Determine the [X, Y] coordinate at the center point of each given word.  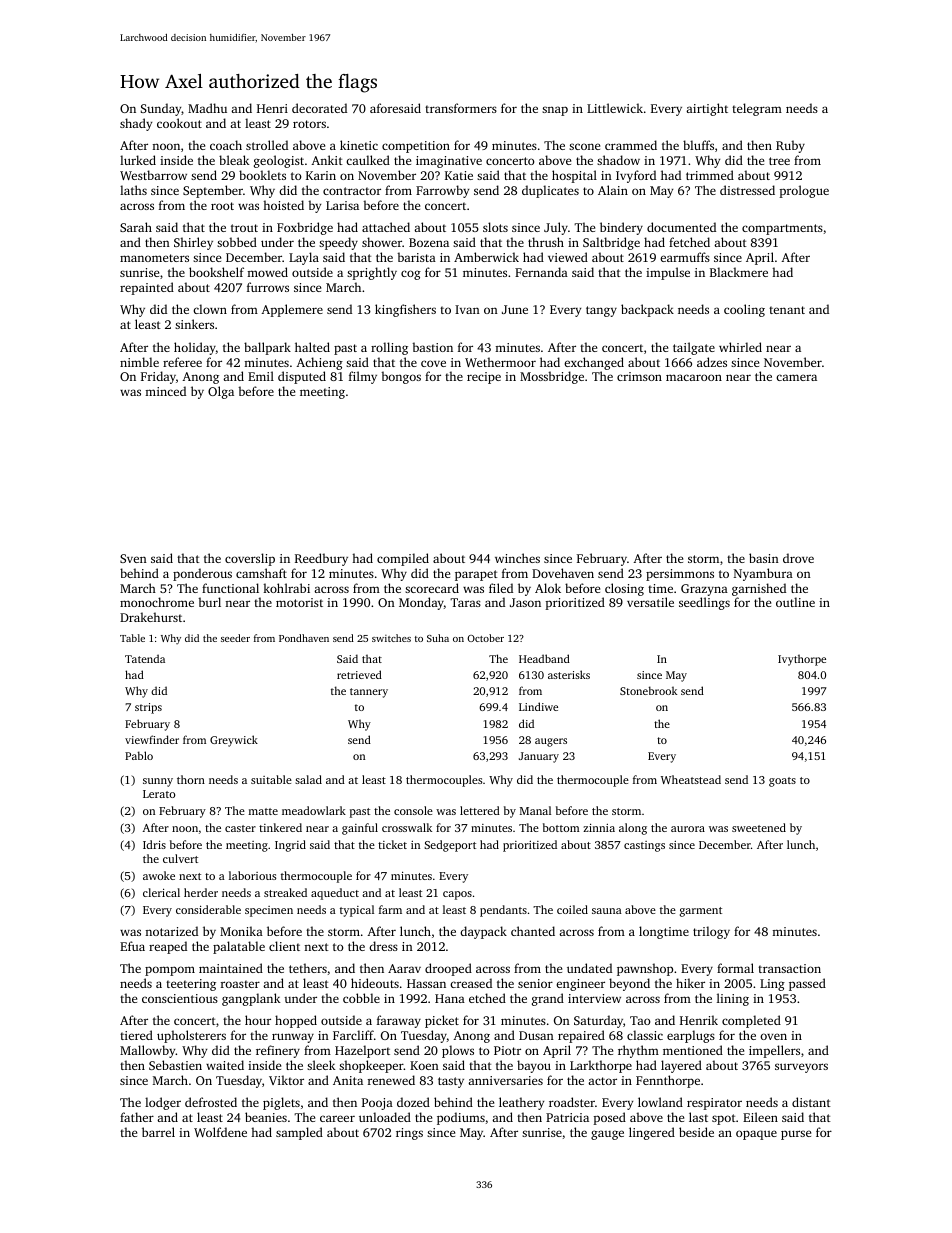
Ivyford [636, 176]
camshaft [261, 573]
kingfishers [405, 310]
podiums [461, 1118]
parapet [476, 575]
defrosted [211, 1102]
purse [796, 1135]
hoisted [283, 205]
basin [764, 558]
